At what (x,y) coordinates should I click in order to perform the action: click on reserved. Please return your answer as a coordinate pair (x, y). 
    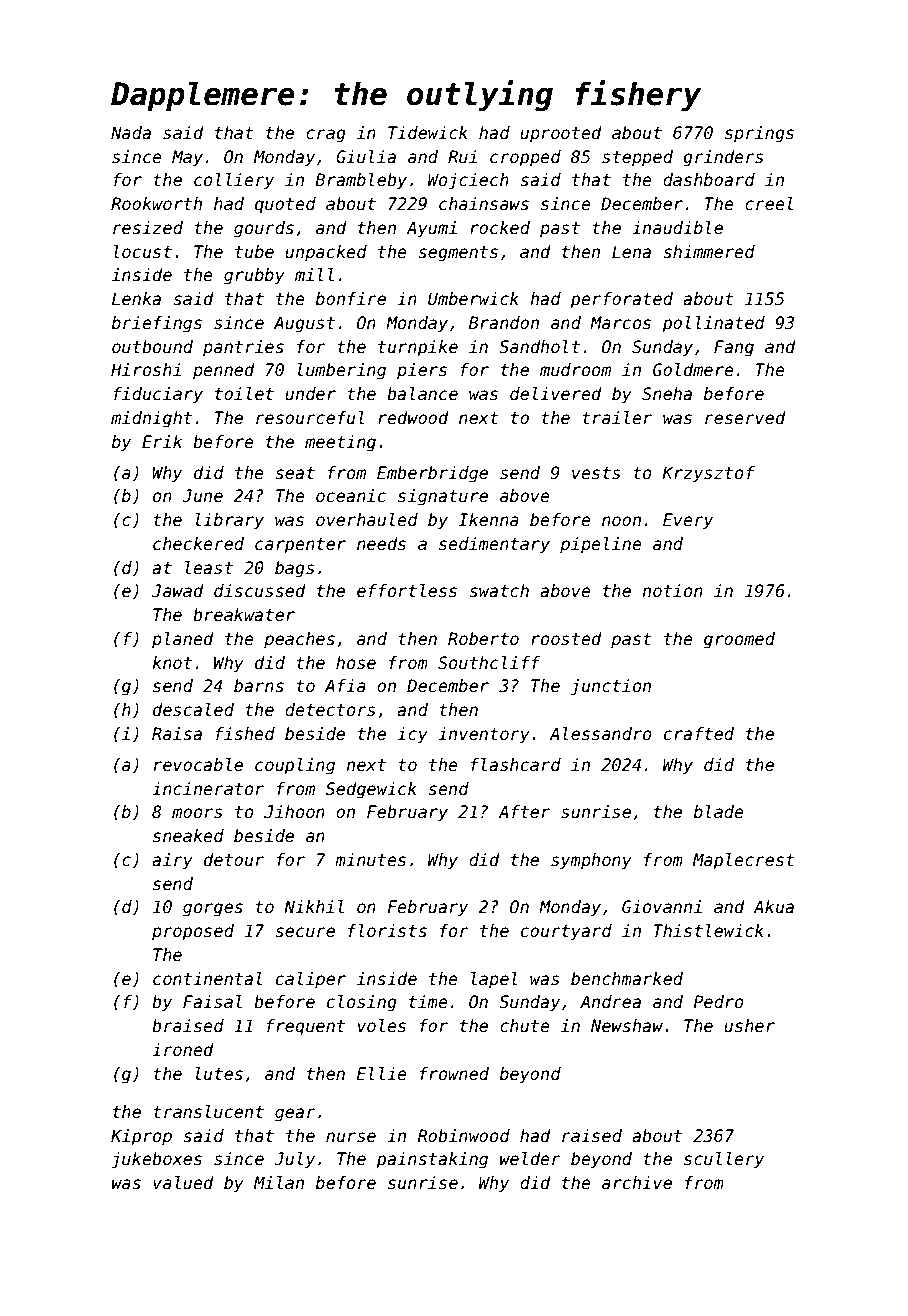
    Looking at the image, I should click on (745, 418).
